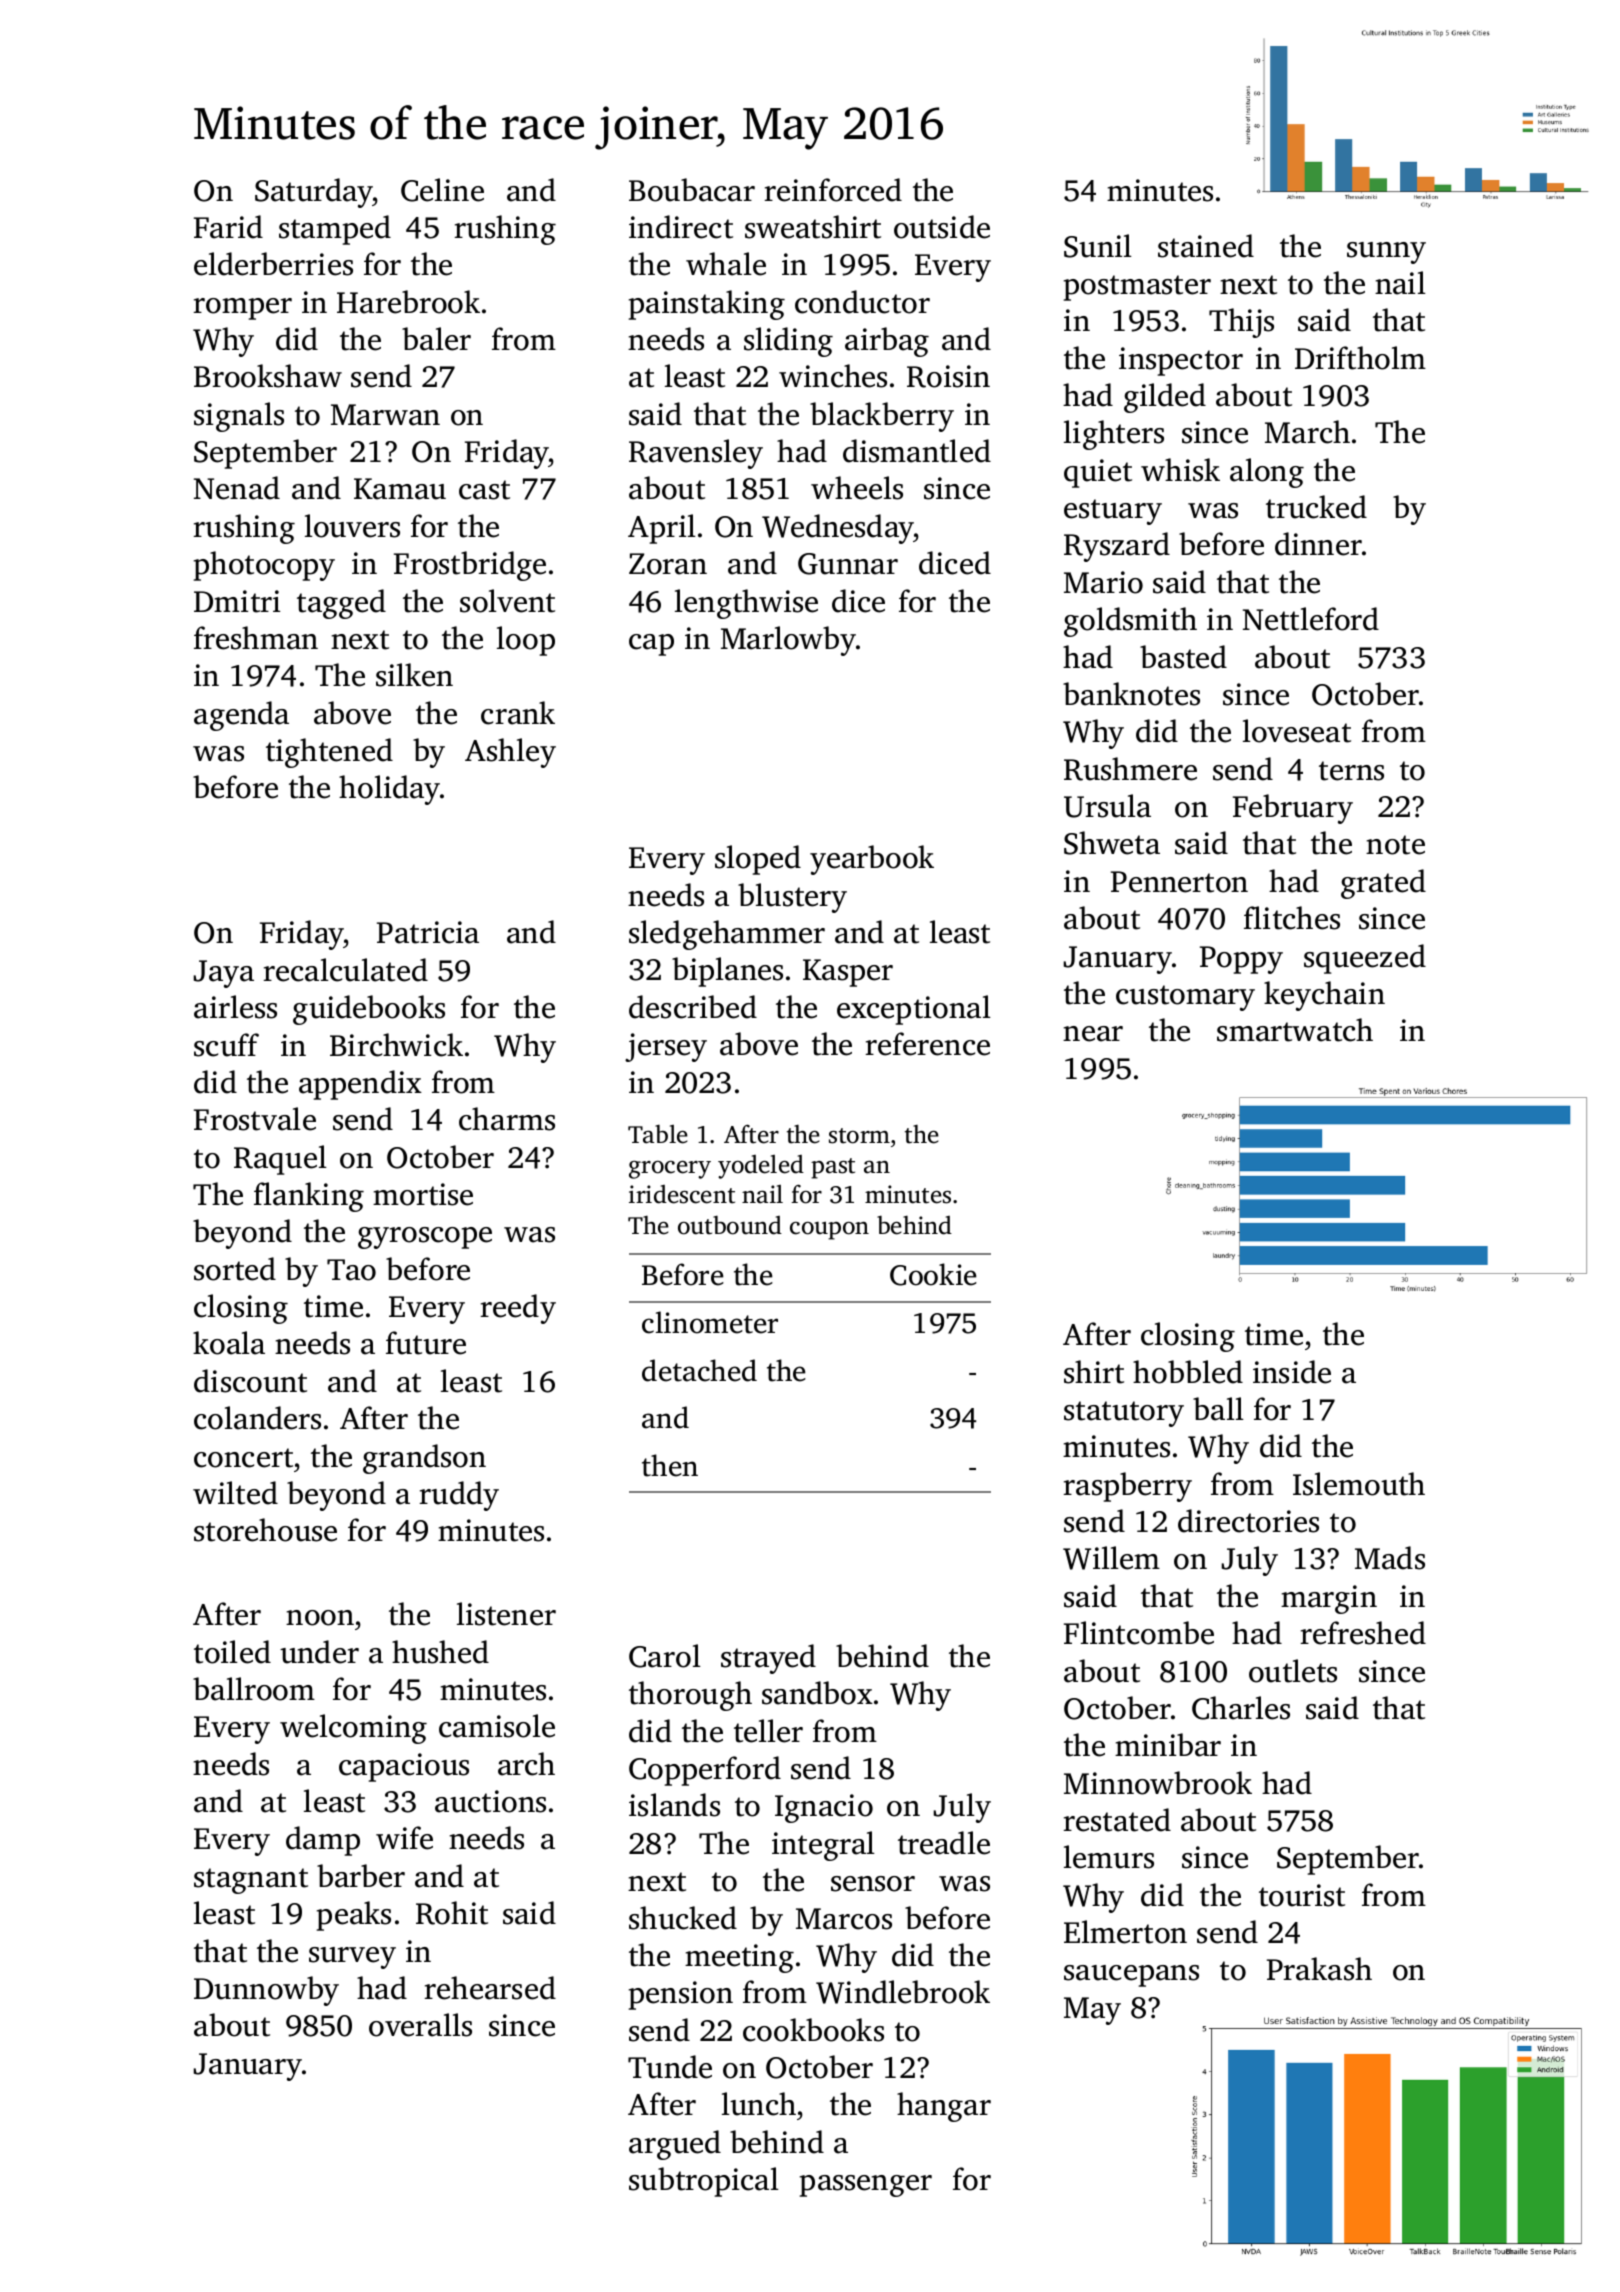 This screenshot has height=2292, width=1620. I want to click on Patricia, so click(428, 932).
